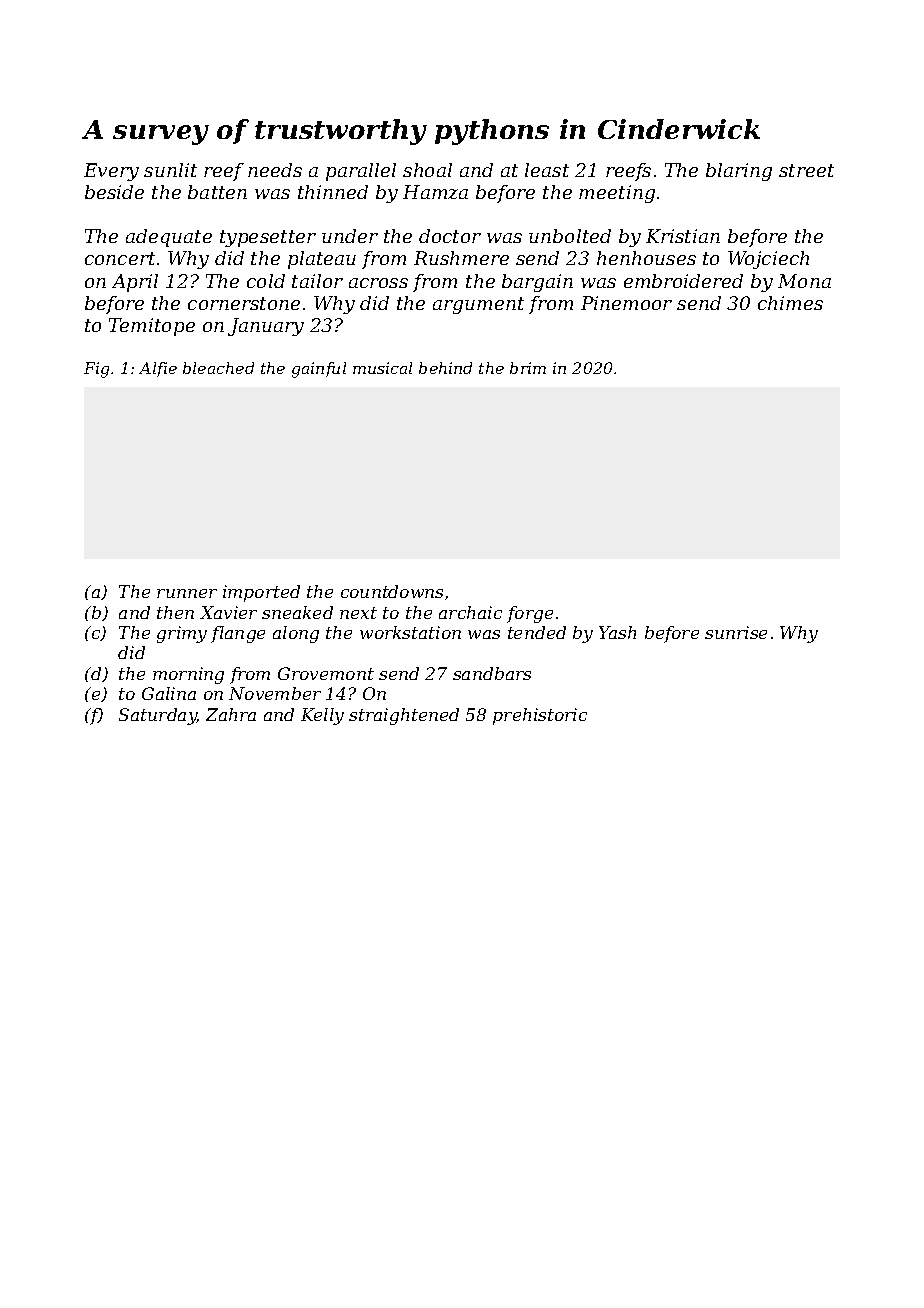  I want to click on countdowns, so click(392, 591).
